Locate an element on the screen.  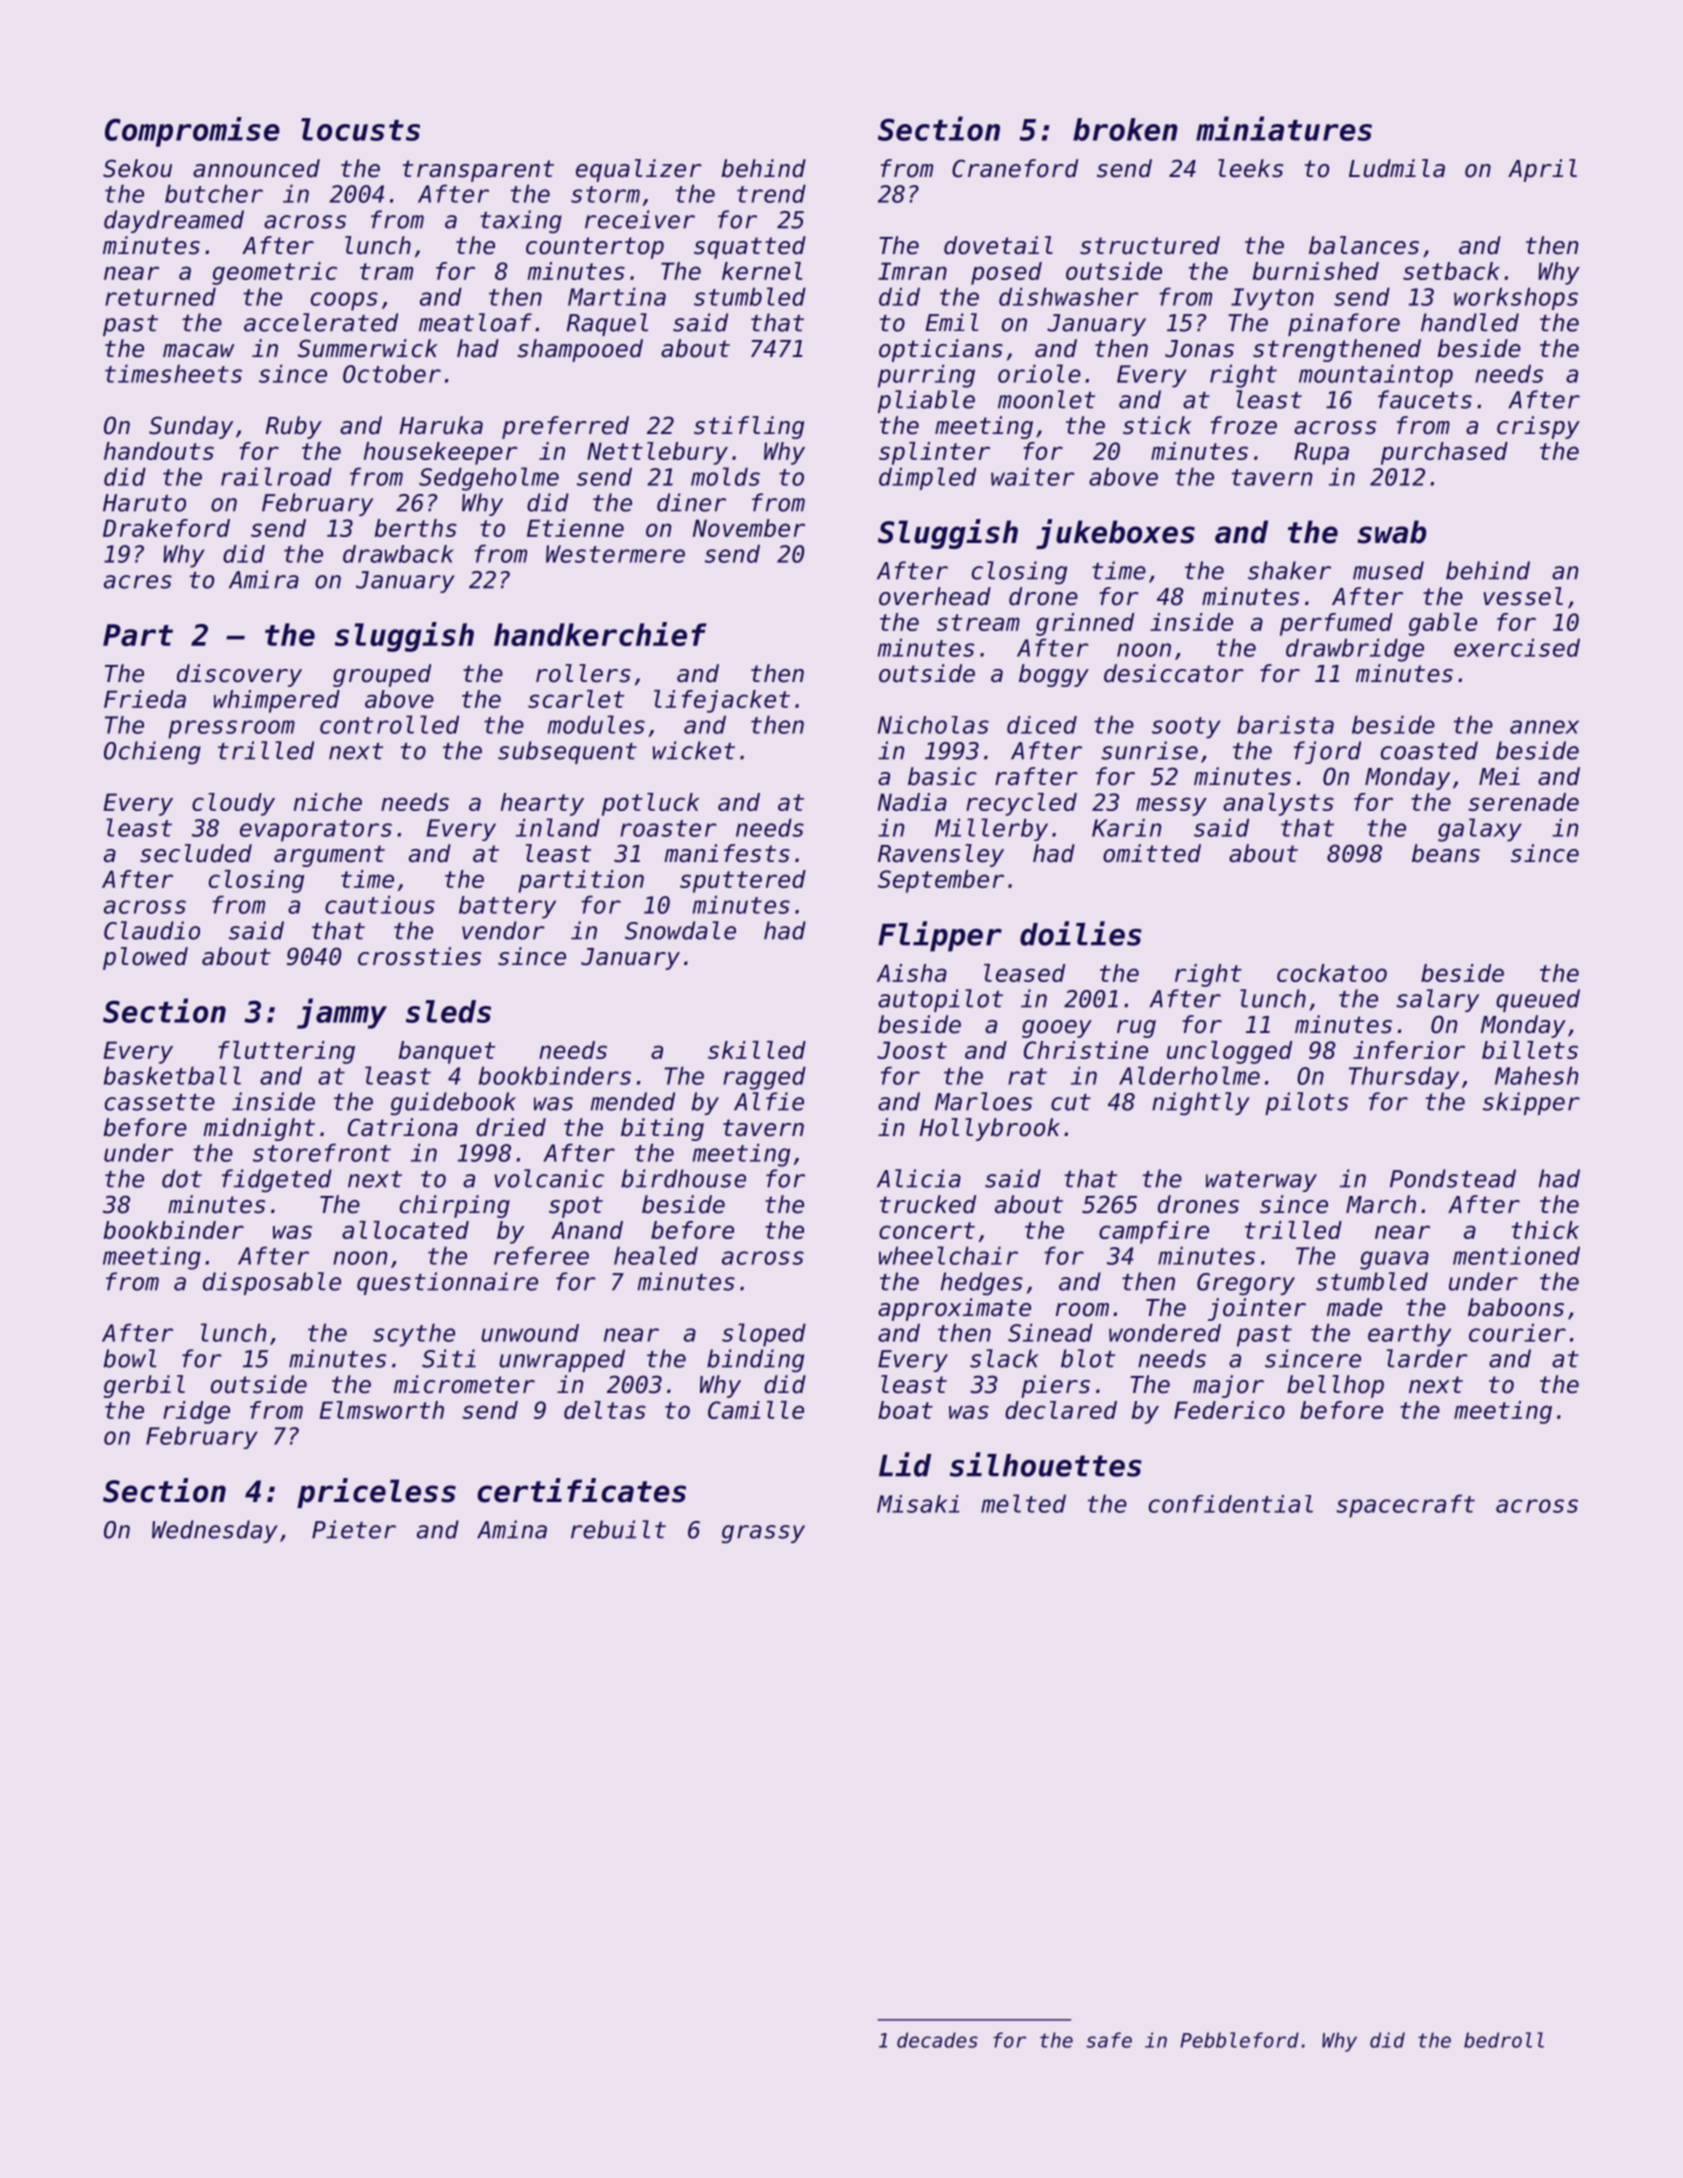
dot is located at coordinates (182, 1178).
